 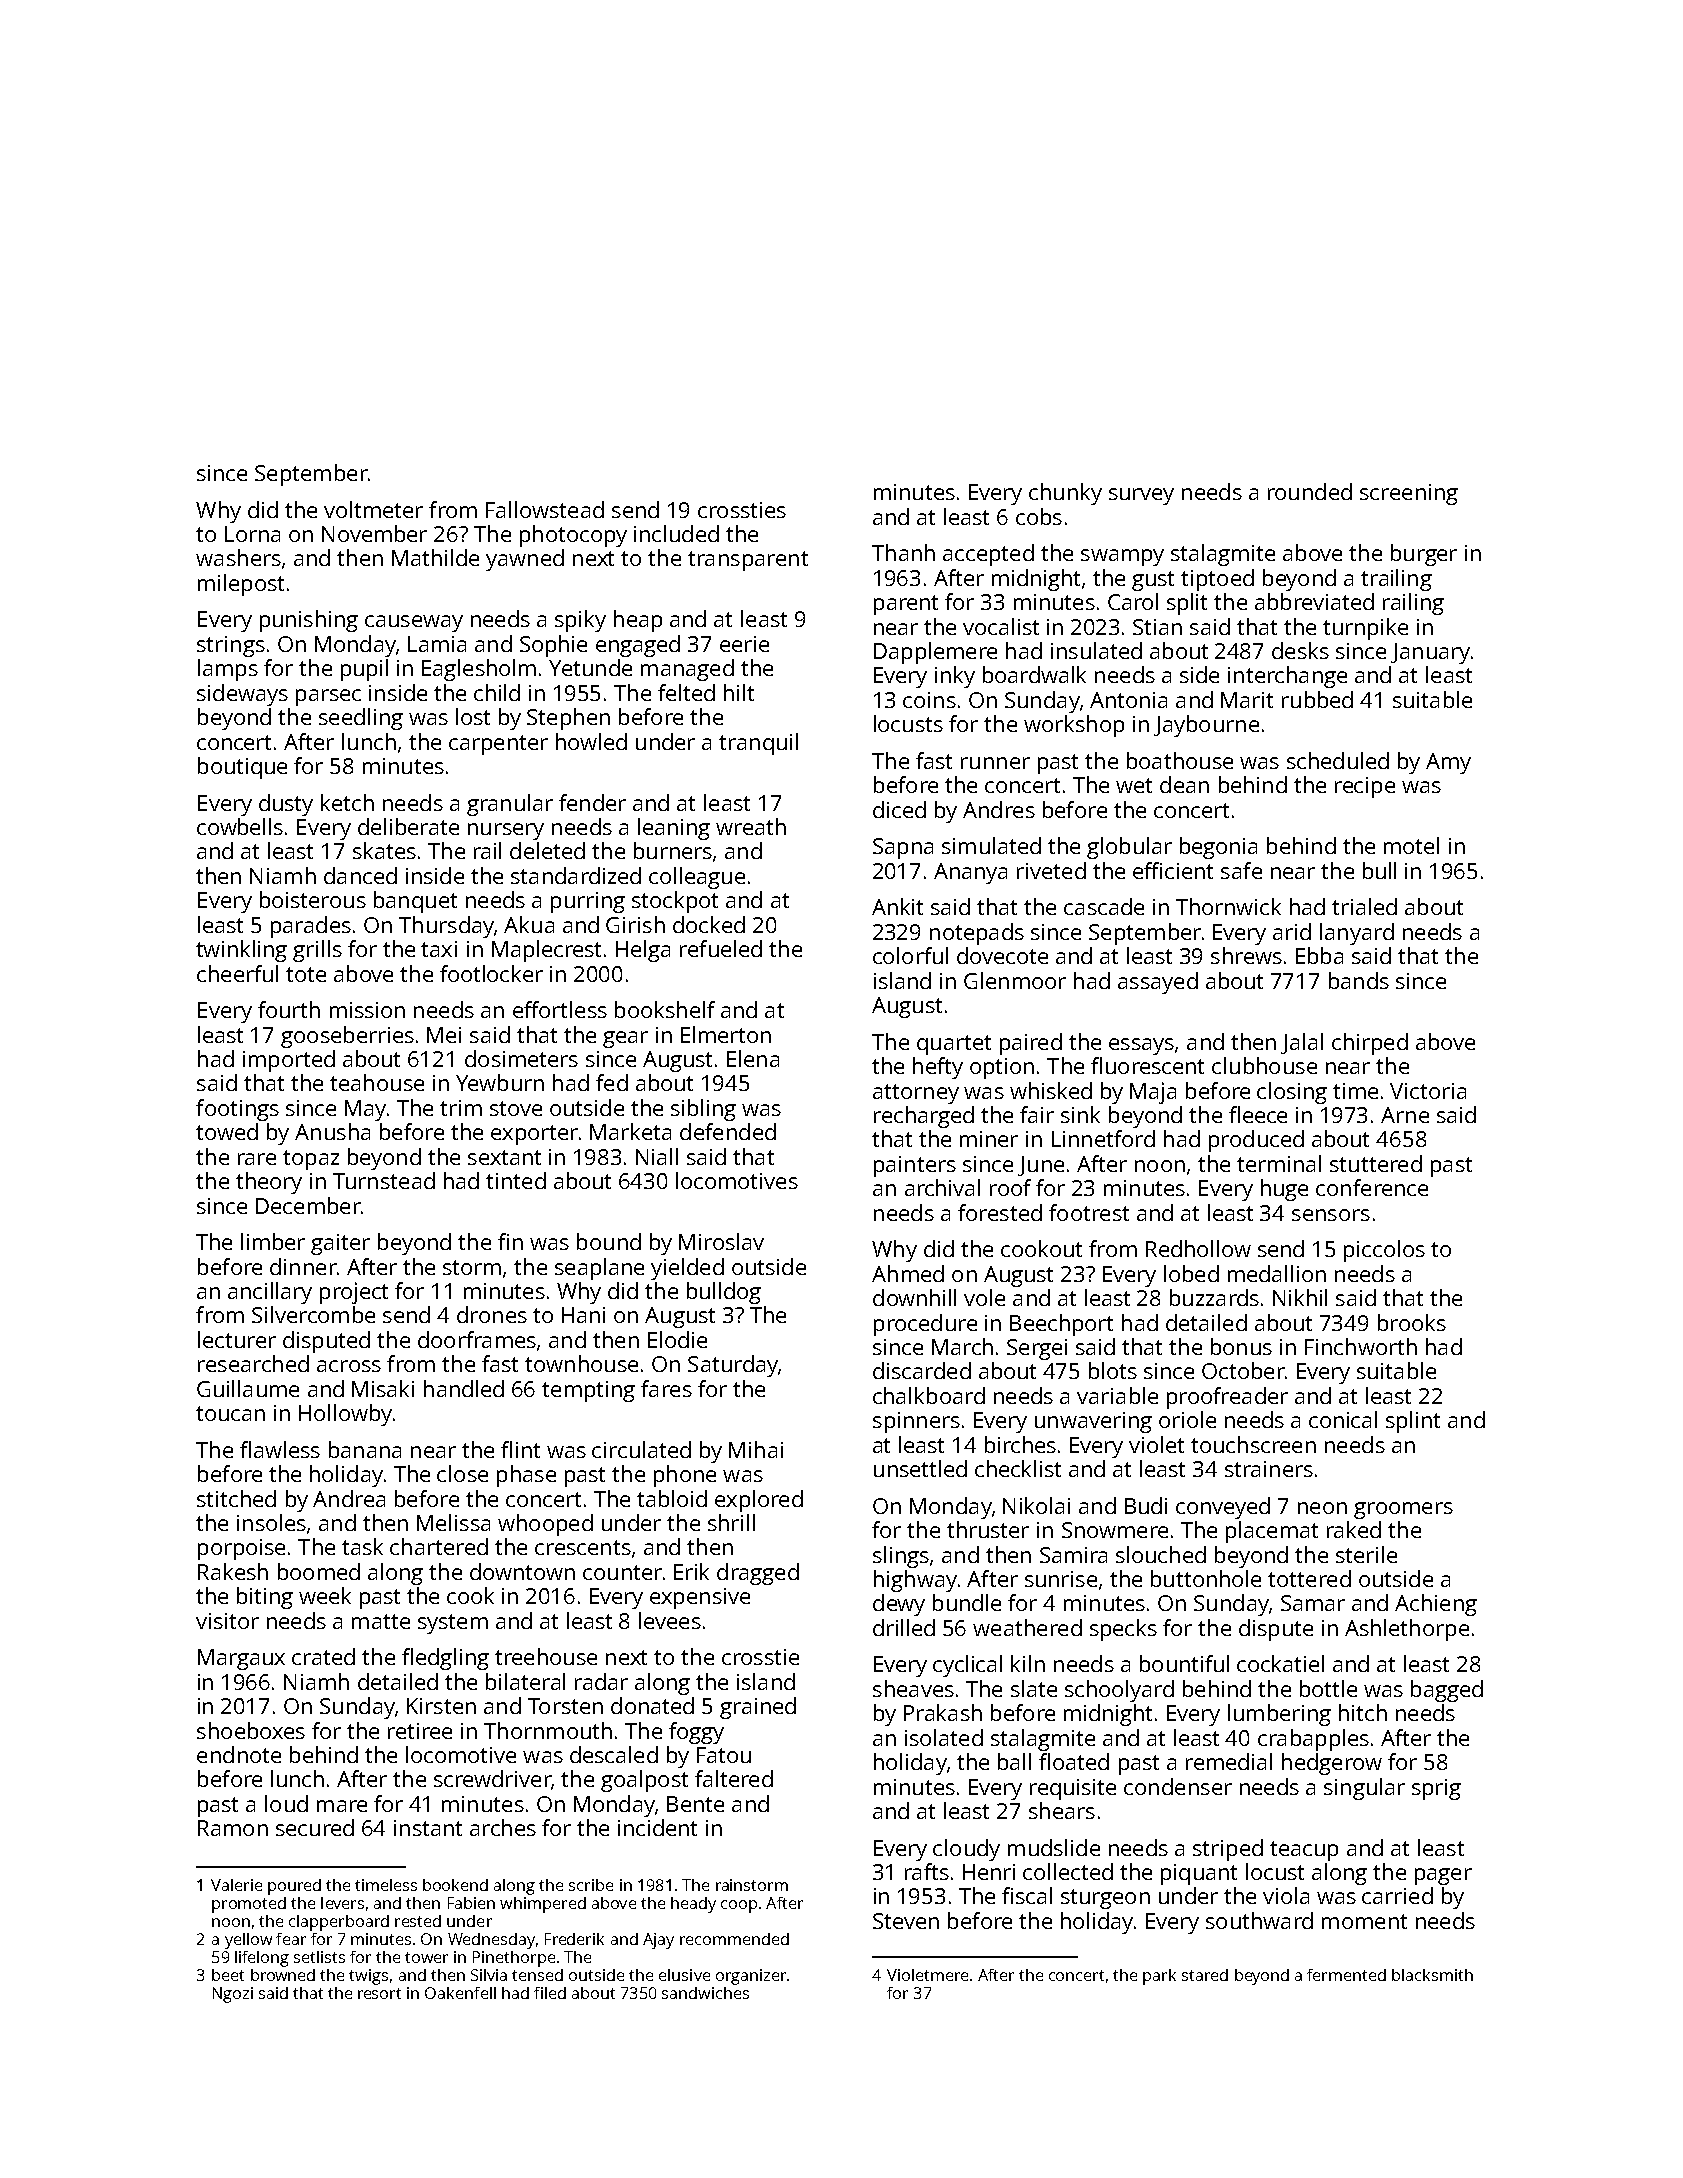 What do you see at coordinates (1428, 1091) in the screenshot?
I see `Victoria` at bounding box center [1428, 1091].
